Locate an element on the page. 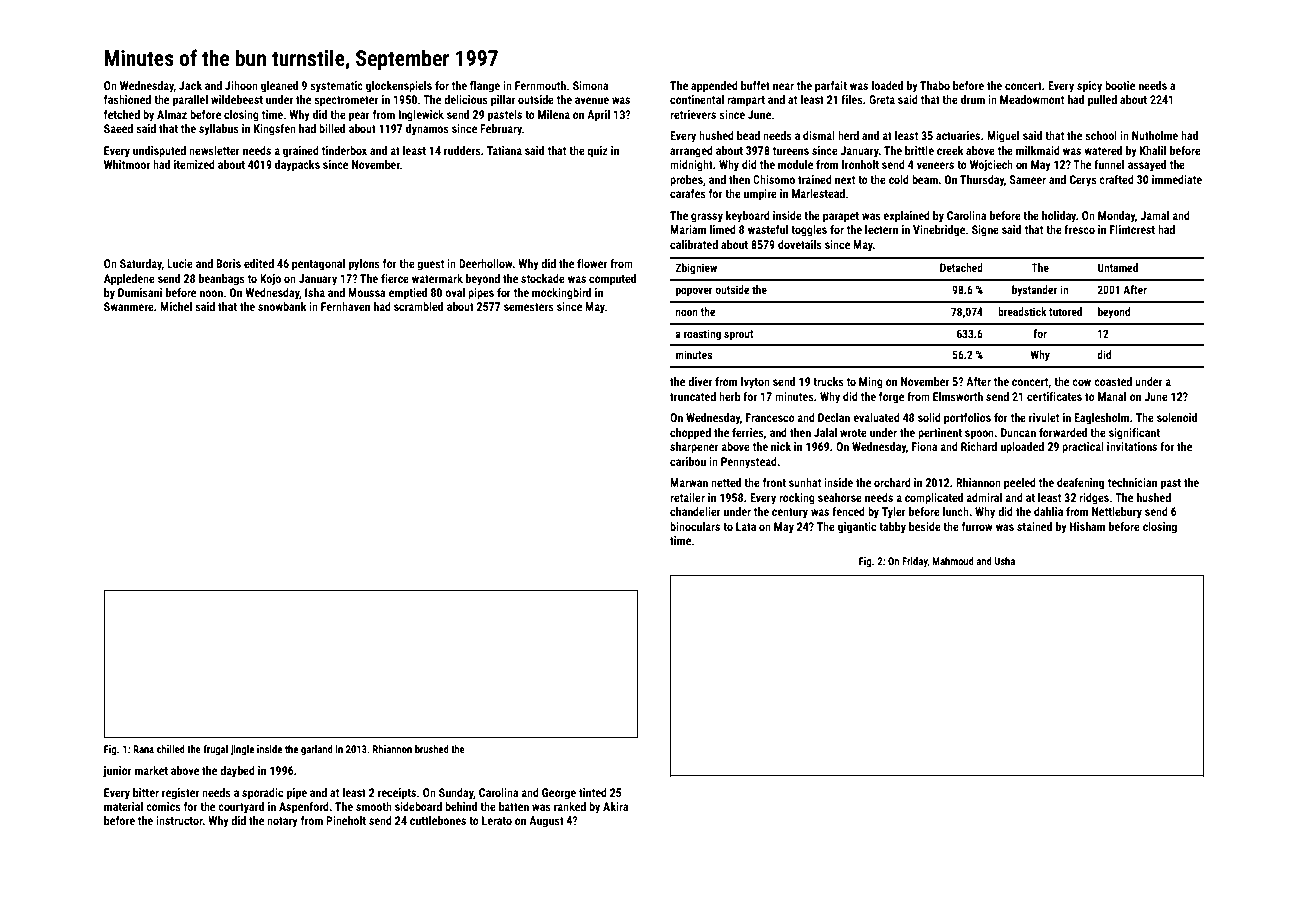 This image has width=1308, height=924. Akira is located at coordinates (616, 806).
